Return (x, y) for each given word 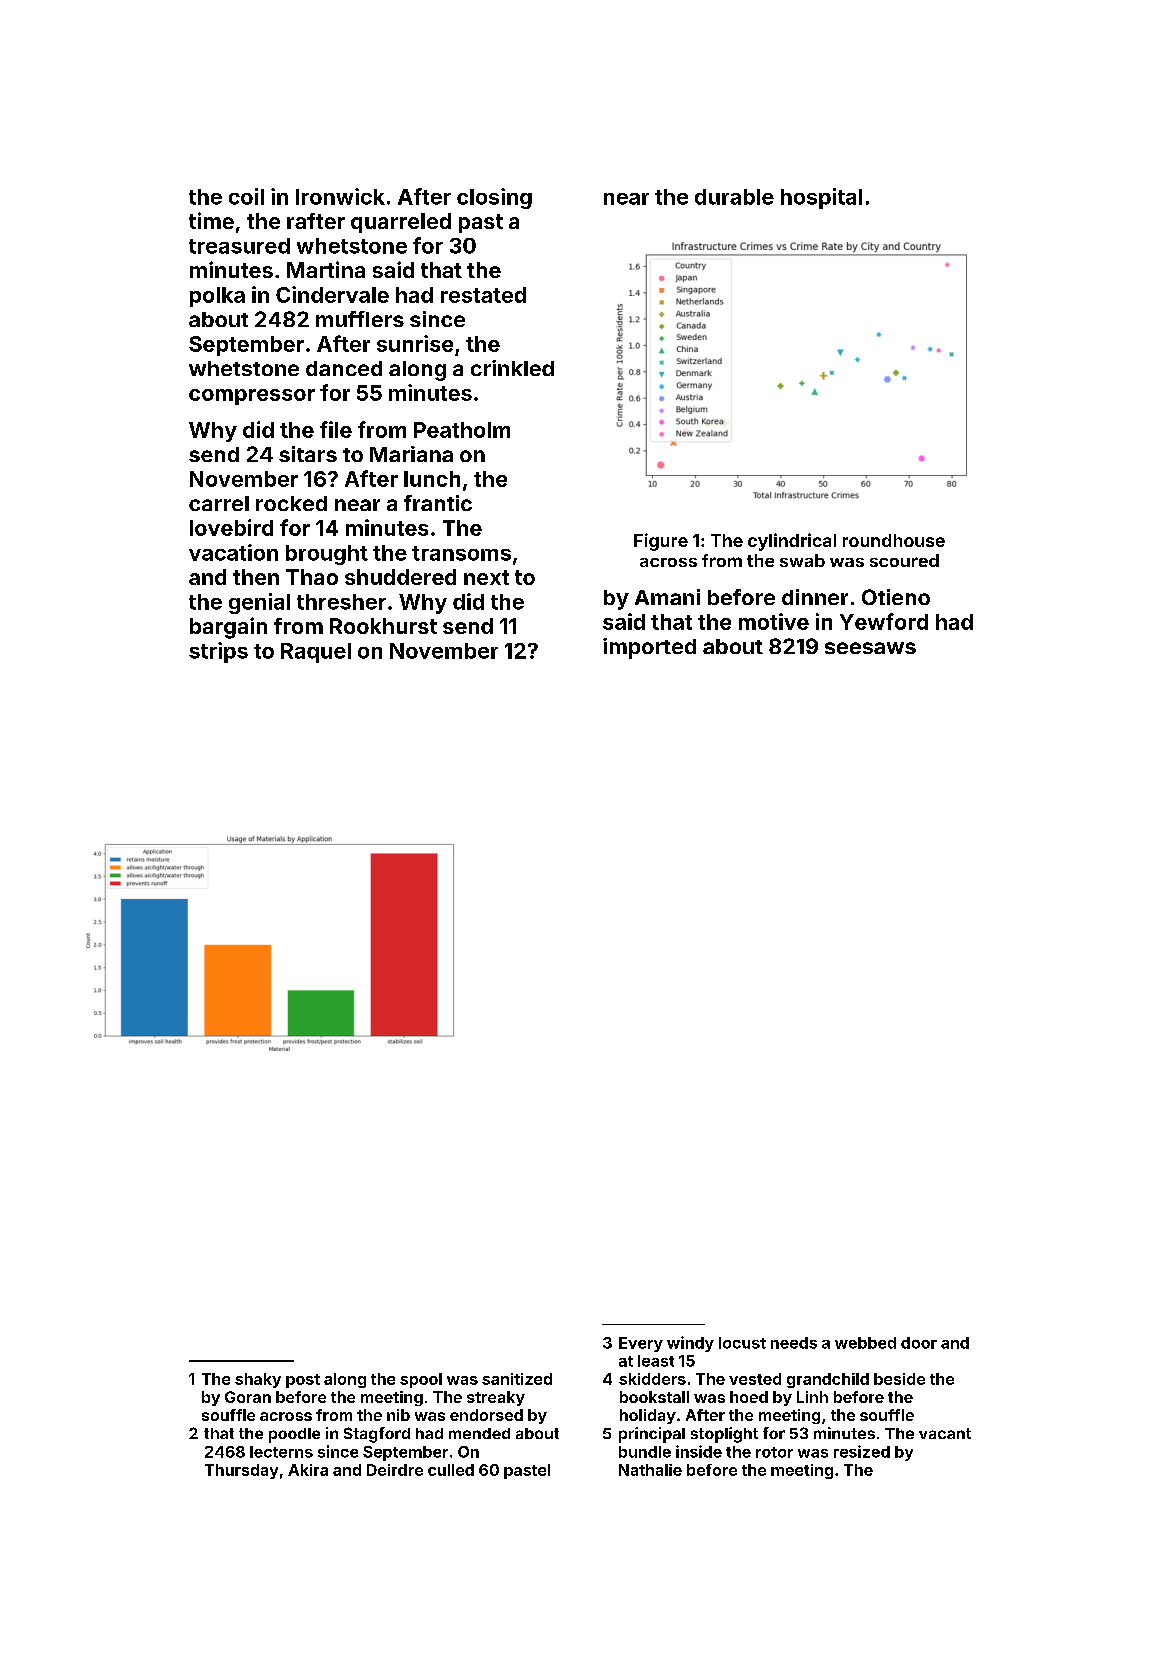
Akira (308, 1470)
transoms (461, 553)
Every (641, 1344)
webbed (865, 1343)
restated (483, 295)
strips (218, 652)
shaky (258, 1380)
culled (451, 1470)
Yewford (884, 621)
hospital (821, 198)
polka (217, 297)
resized (862, 1451)
